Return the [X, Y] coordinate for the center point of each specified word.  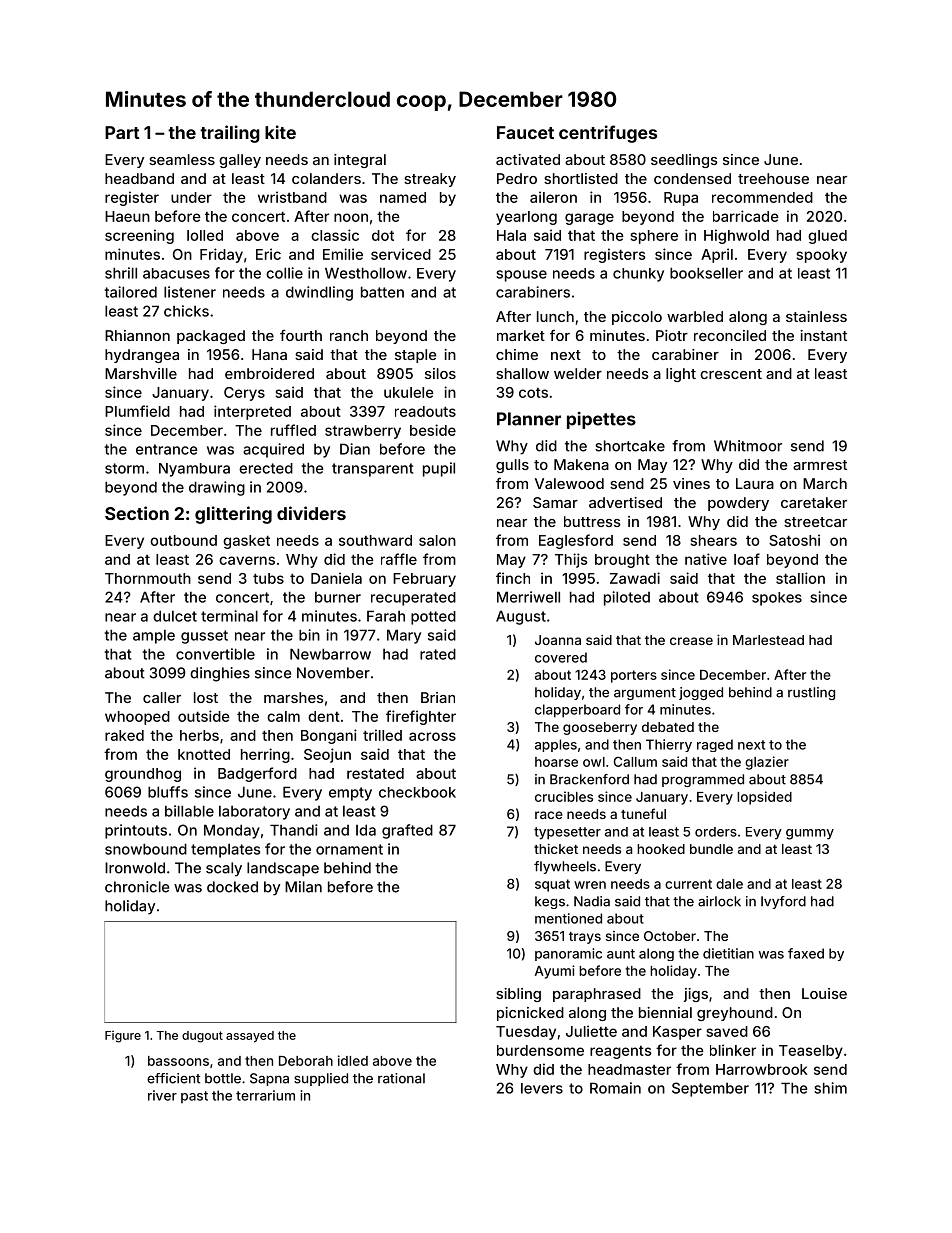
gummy [810, 834]
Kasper [677, 1033]
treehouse [773, 178]
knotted [204, 754]
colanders [326, 178]
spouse [521, 276]
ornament [349, 849]
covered [561, 657]
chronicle [137, 887]
